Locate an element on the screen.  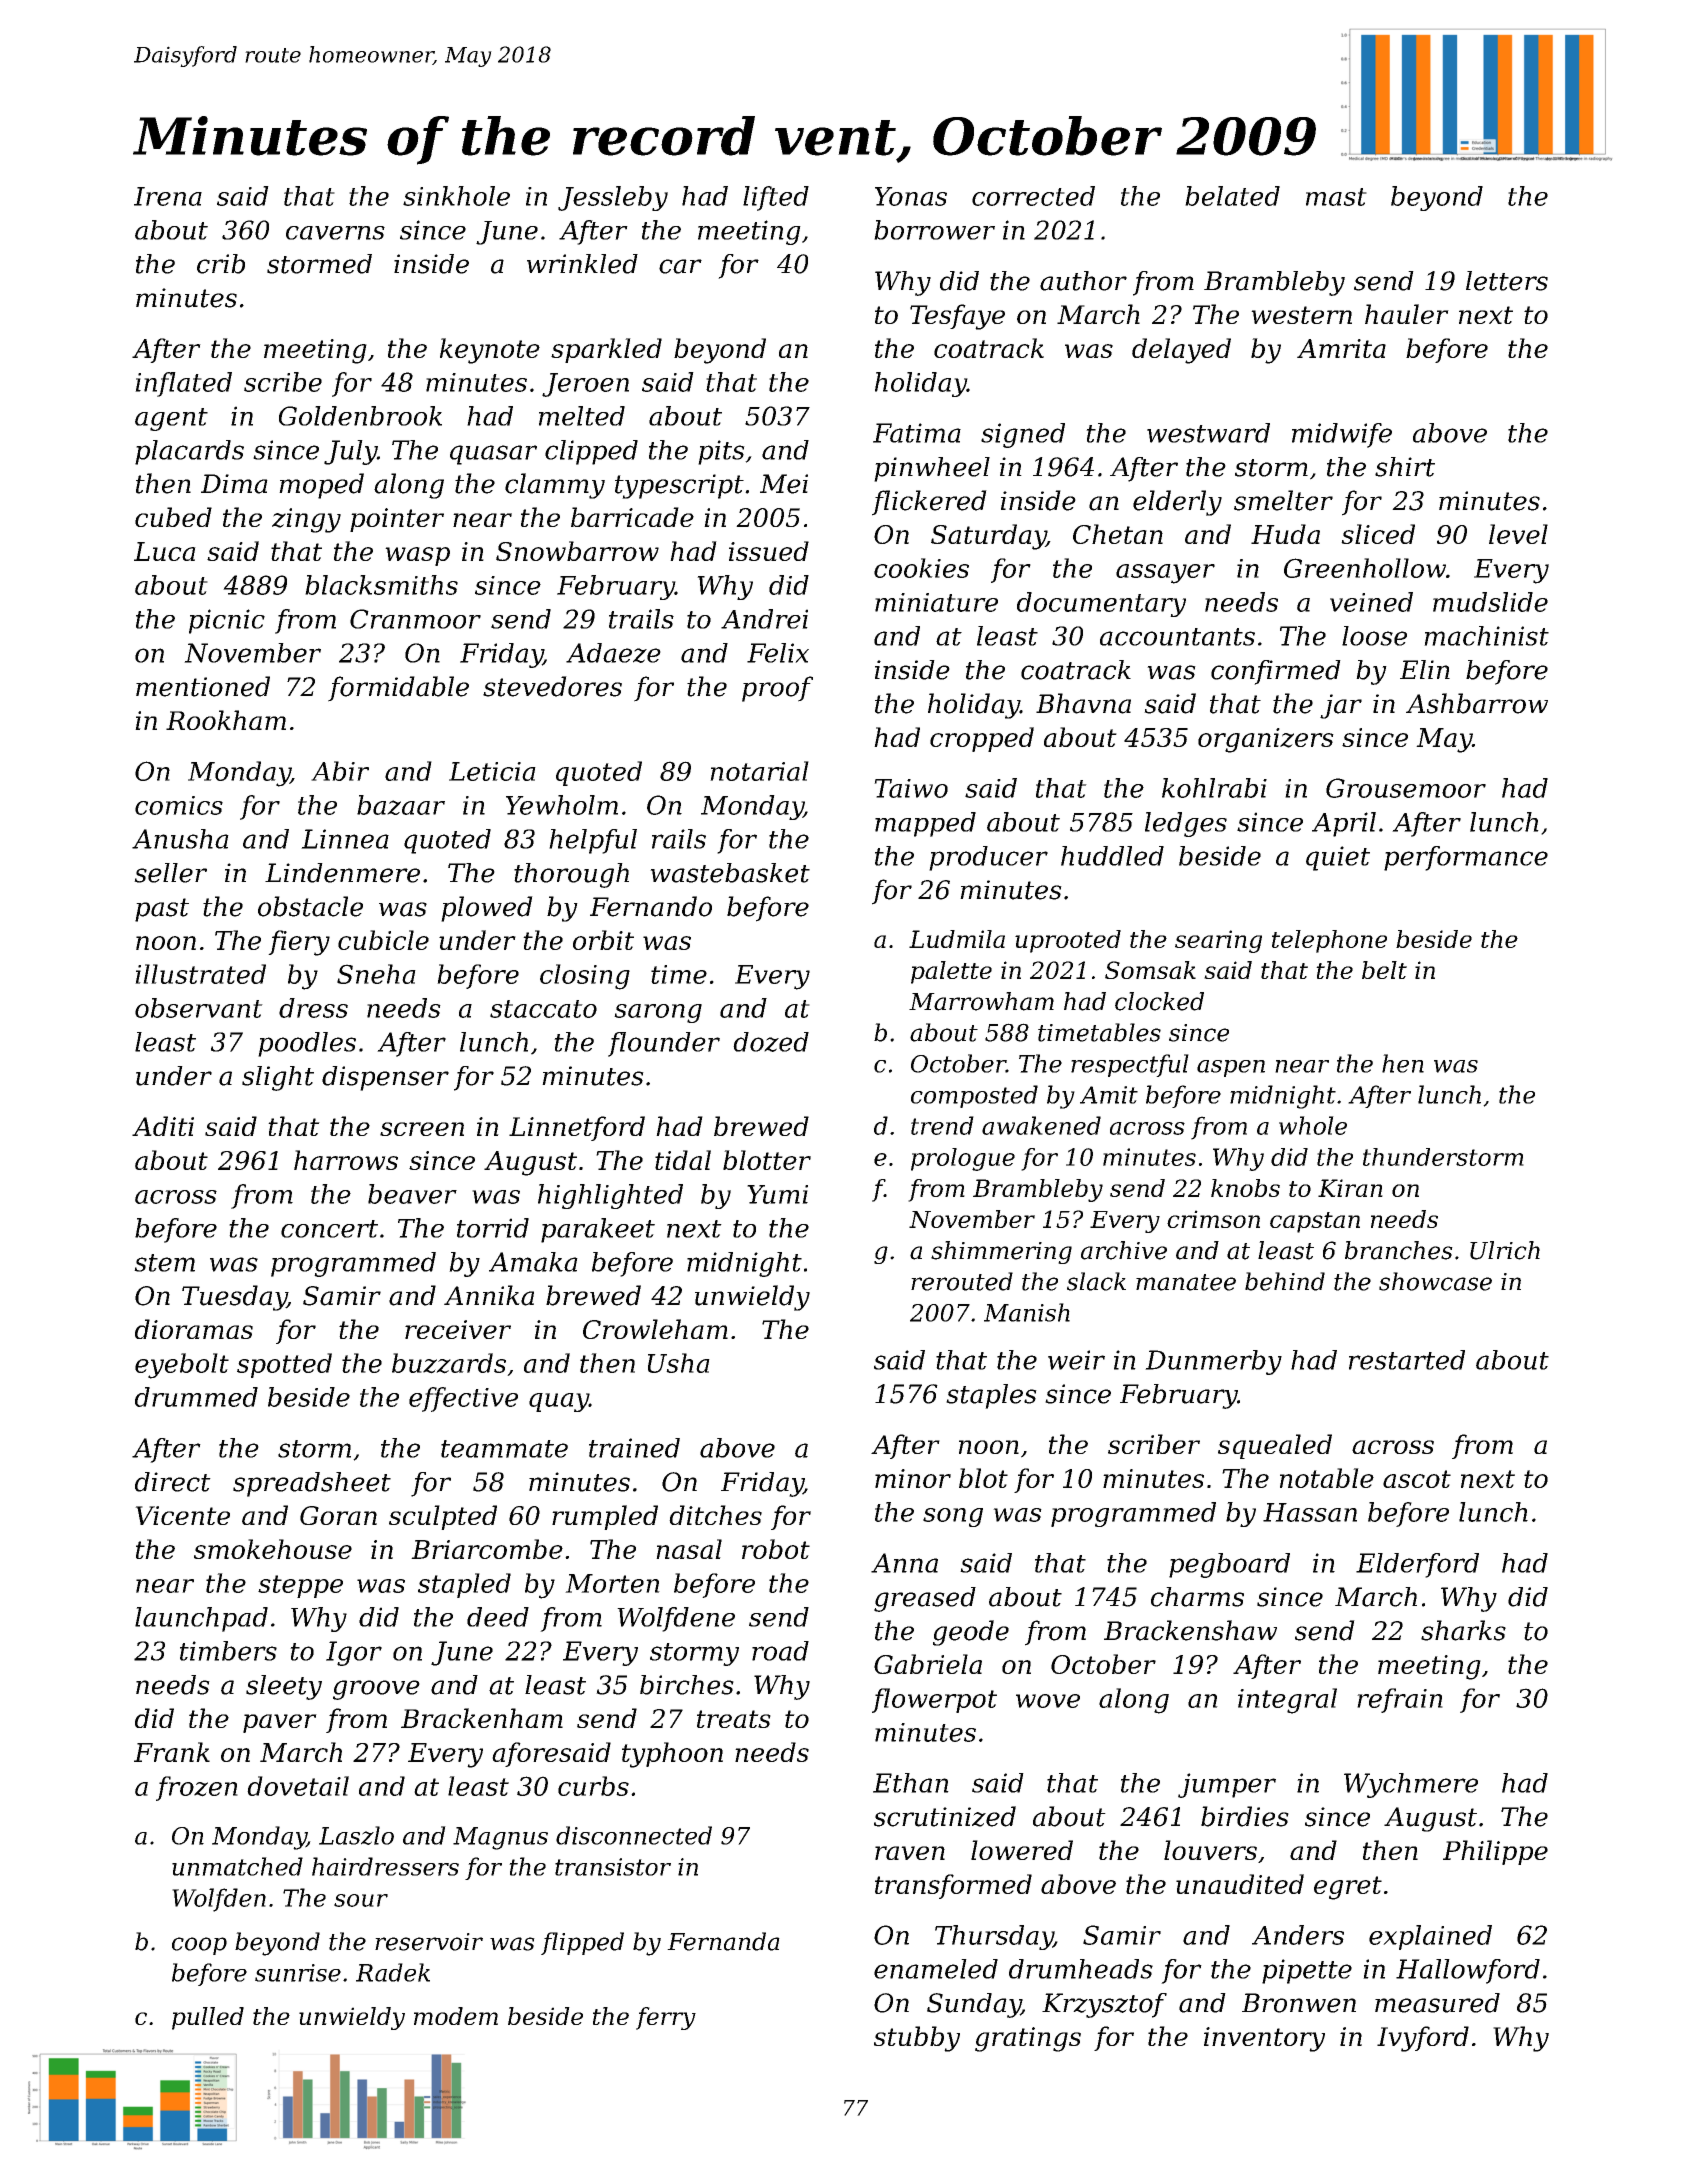
Ivyford is located at coordinates (1423, 2039).
